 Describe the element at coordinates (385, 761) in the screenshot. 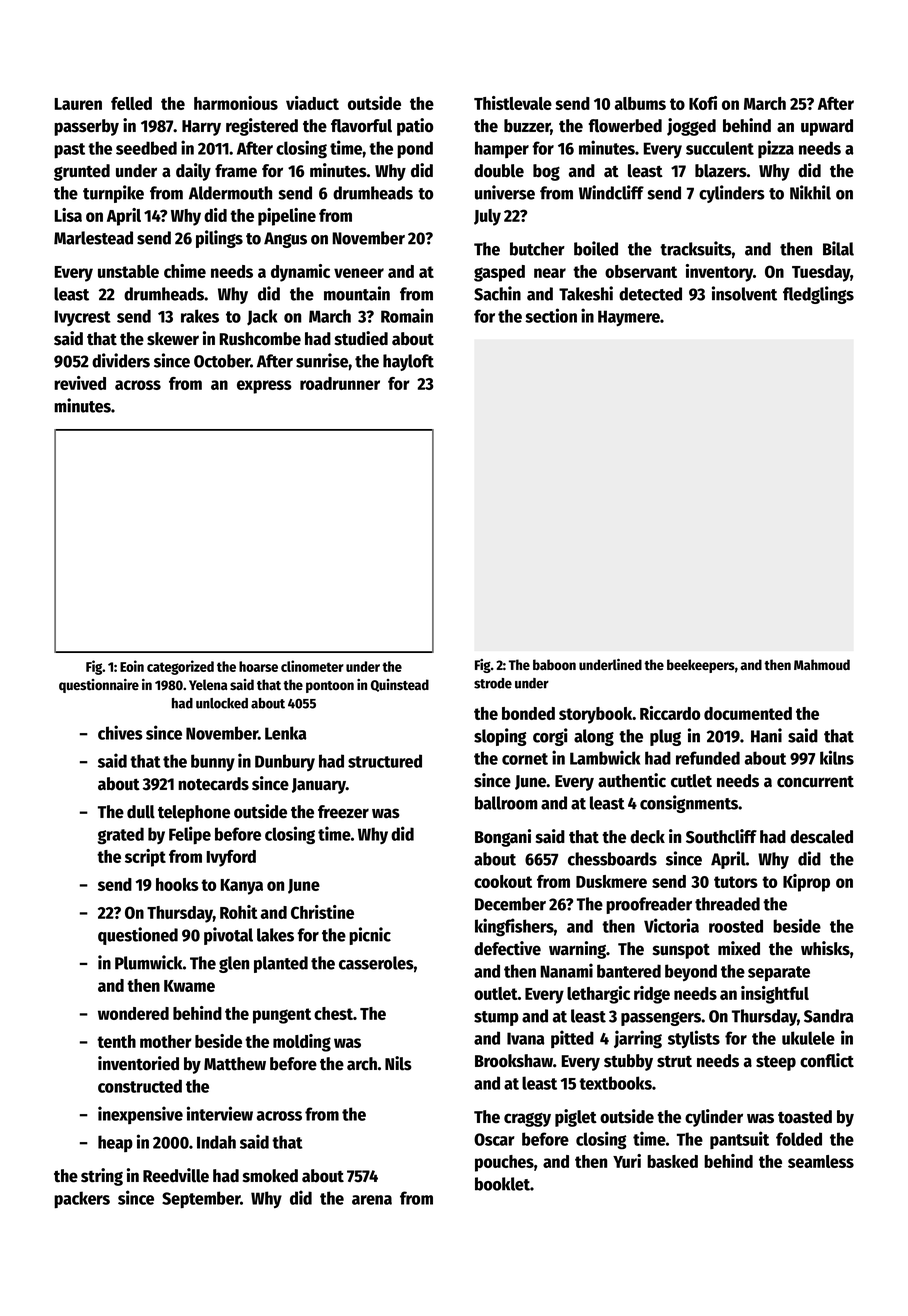

I see `structured` at that location.
